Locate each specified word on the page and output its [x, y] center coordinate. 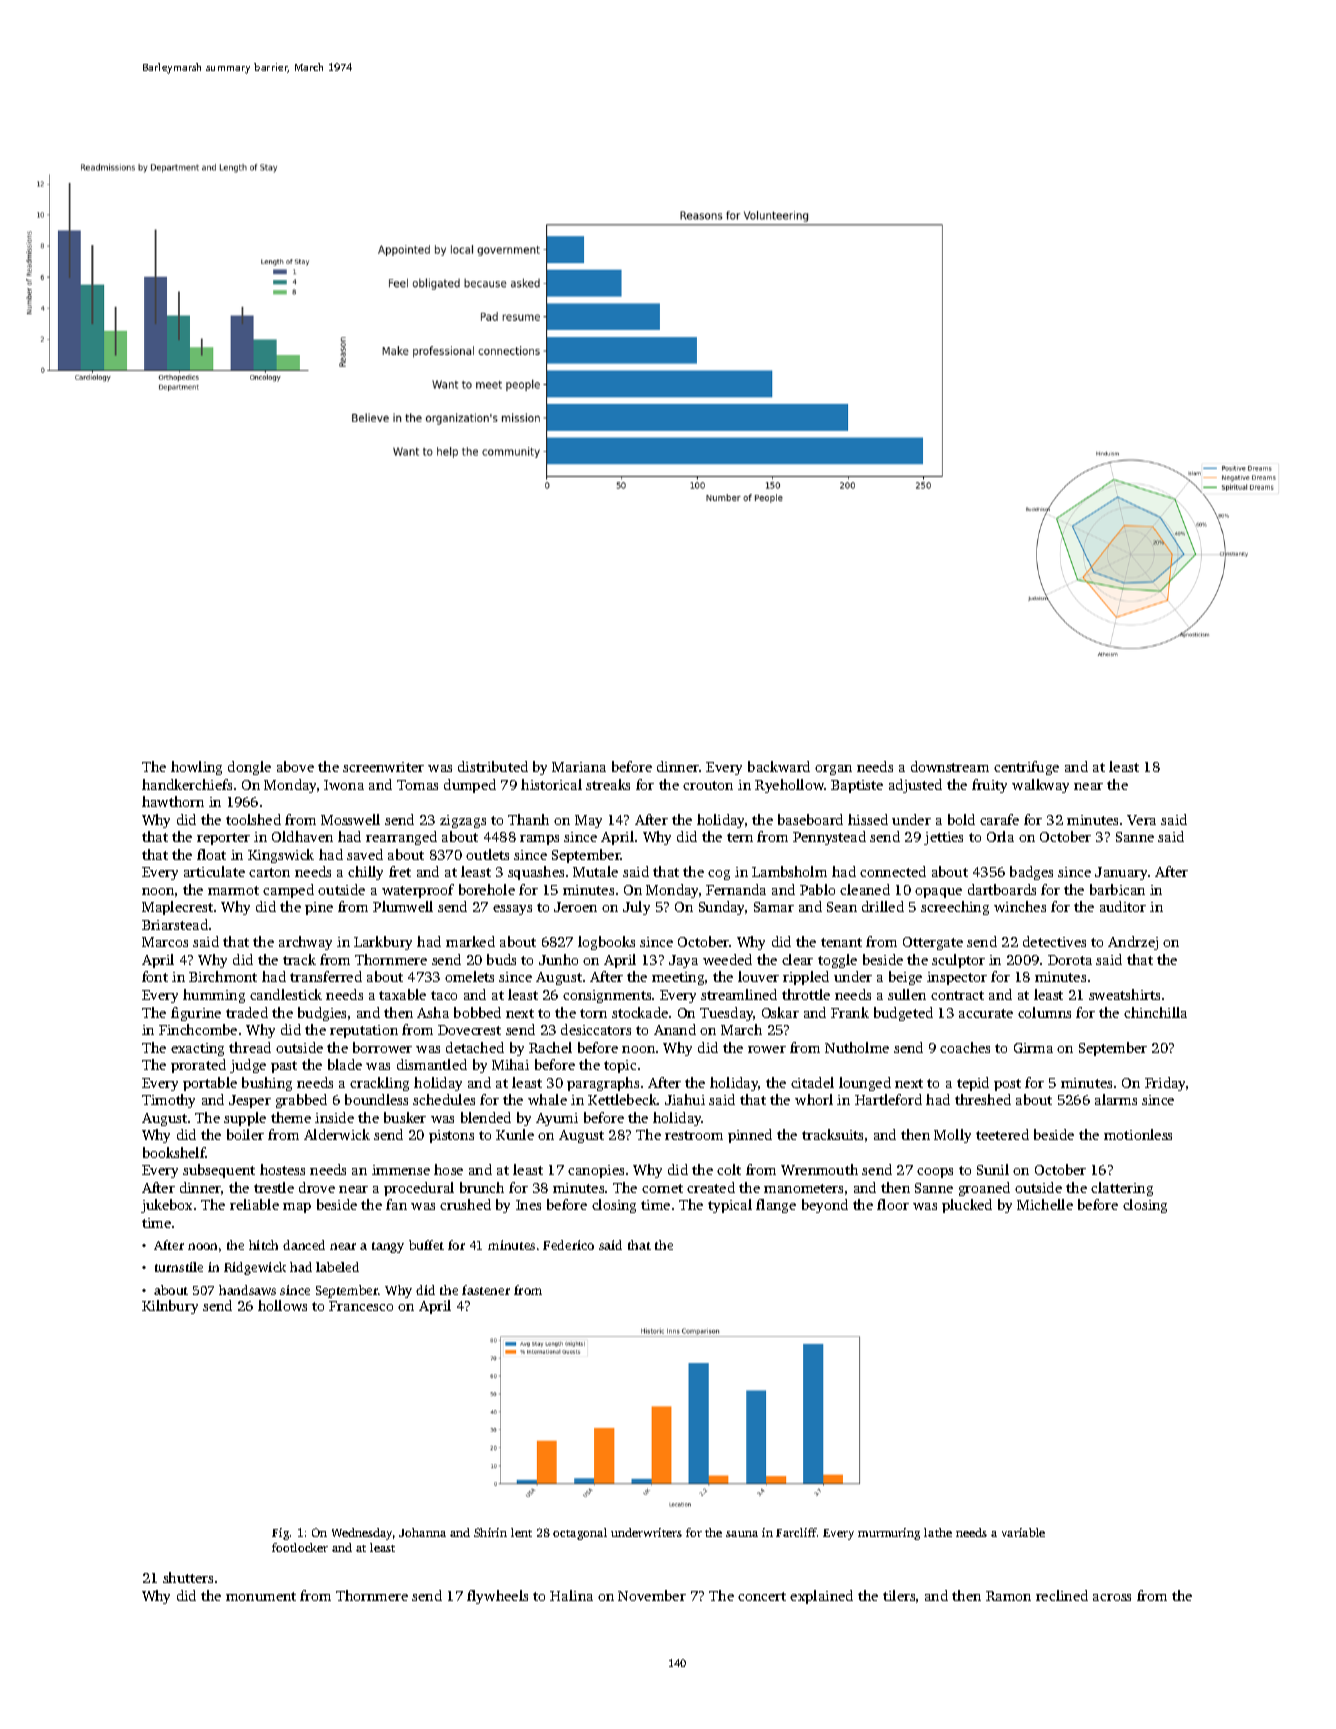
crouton [708, 785]
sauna [742, 1534]
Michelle [1045, 1204]
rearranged [401, 838]
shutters [188, 1577]
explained [821, 1597]
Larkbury [383, 943]
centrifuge [1026, 768]
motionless [1138, 1134]
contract [957, 995]
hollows [282, 1305]
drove [317, 1187]
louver [758, 976]
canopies [596, 1171]
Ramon [1008, 1596]
